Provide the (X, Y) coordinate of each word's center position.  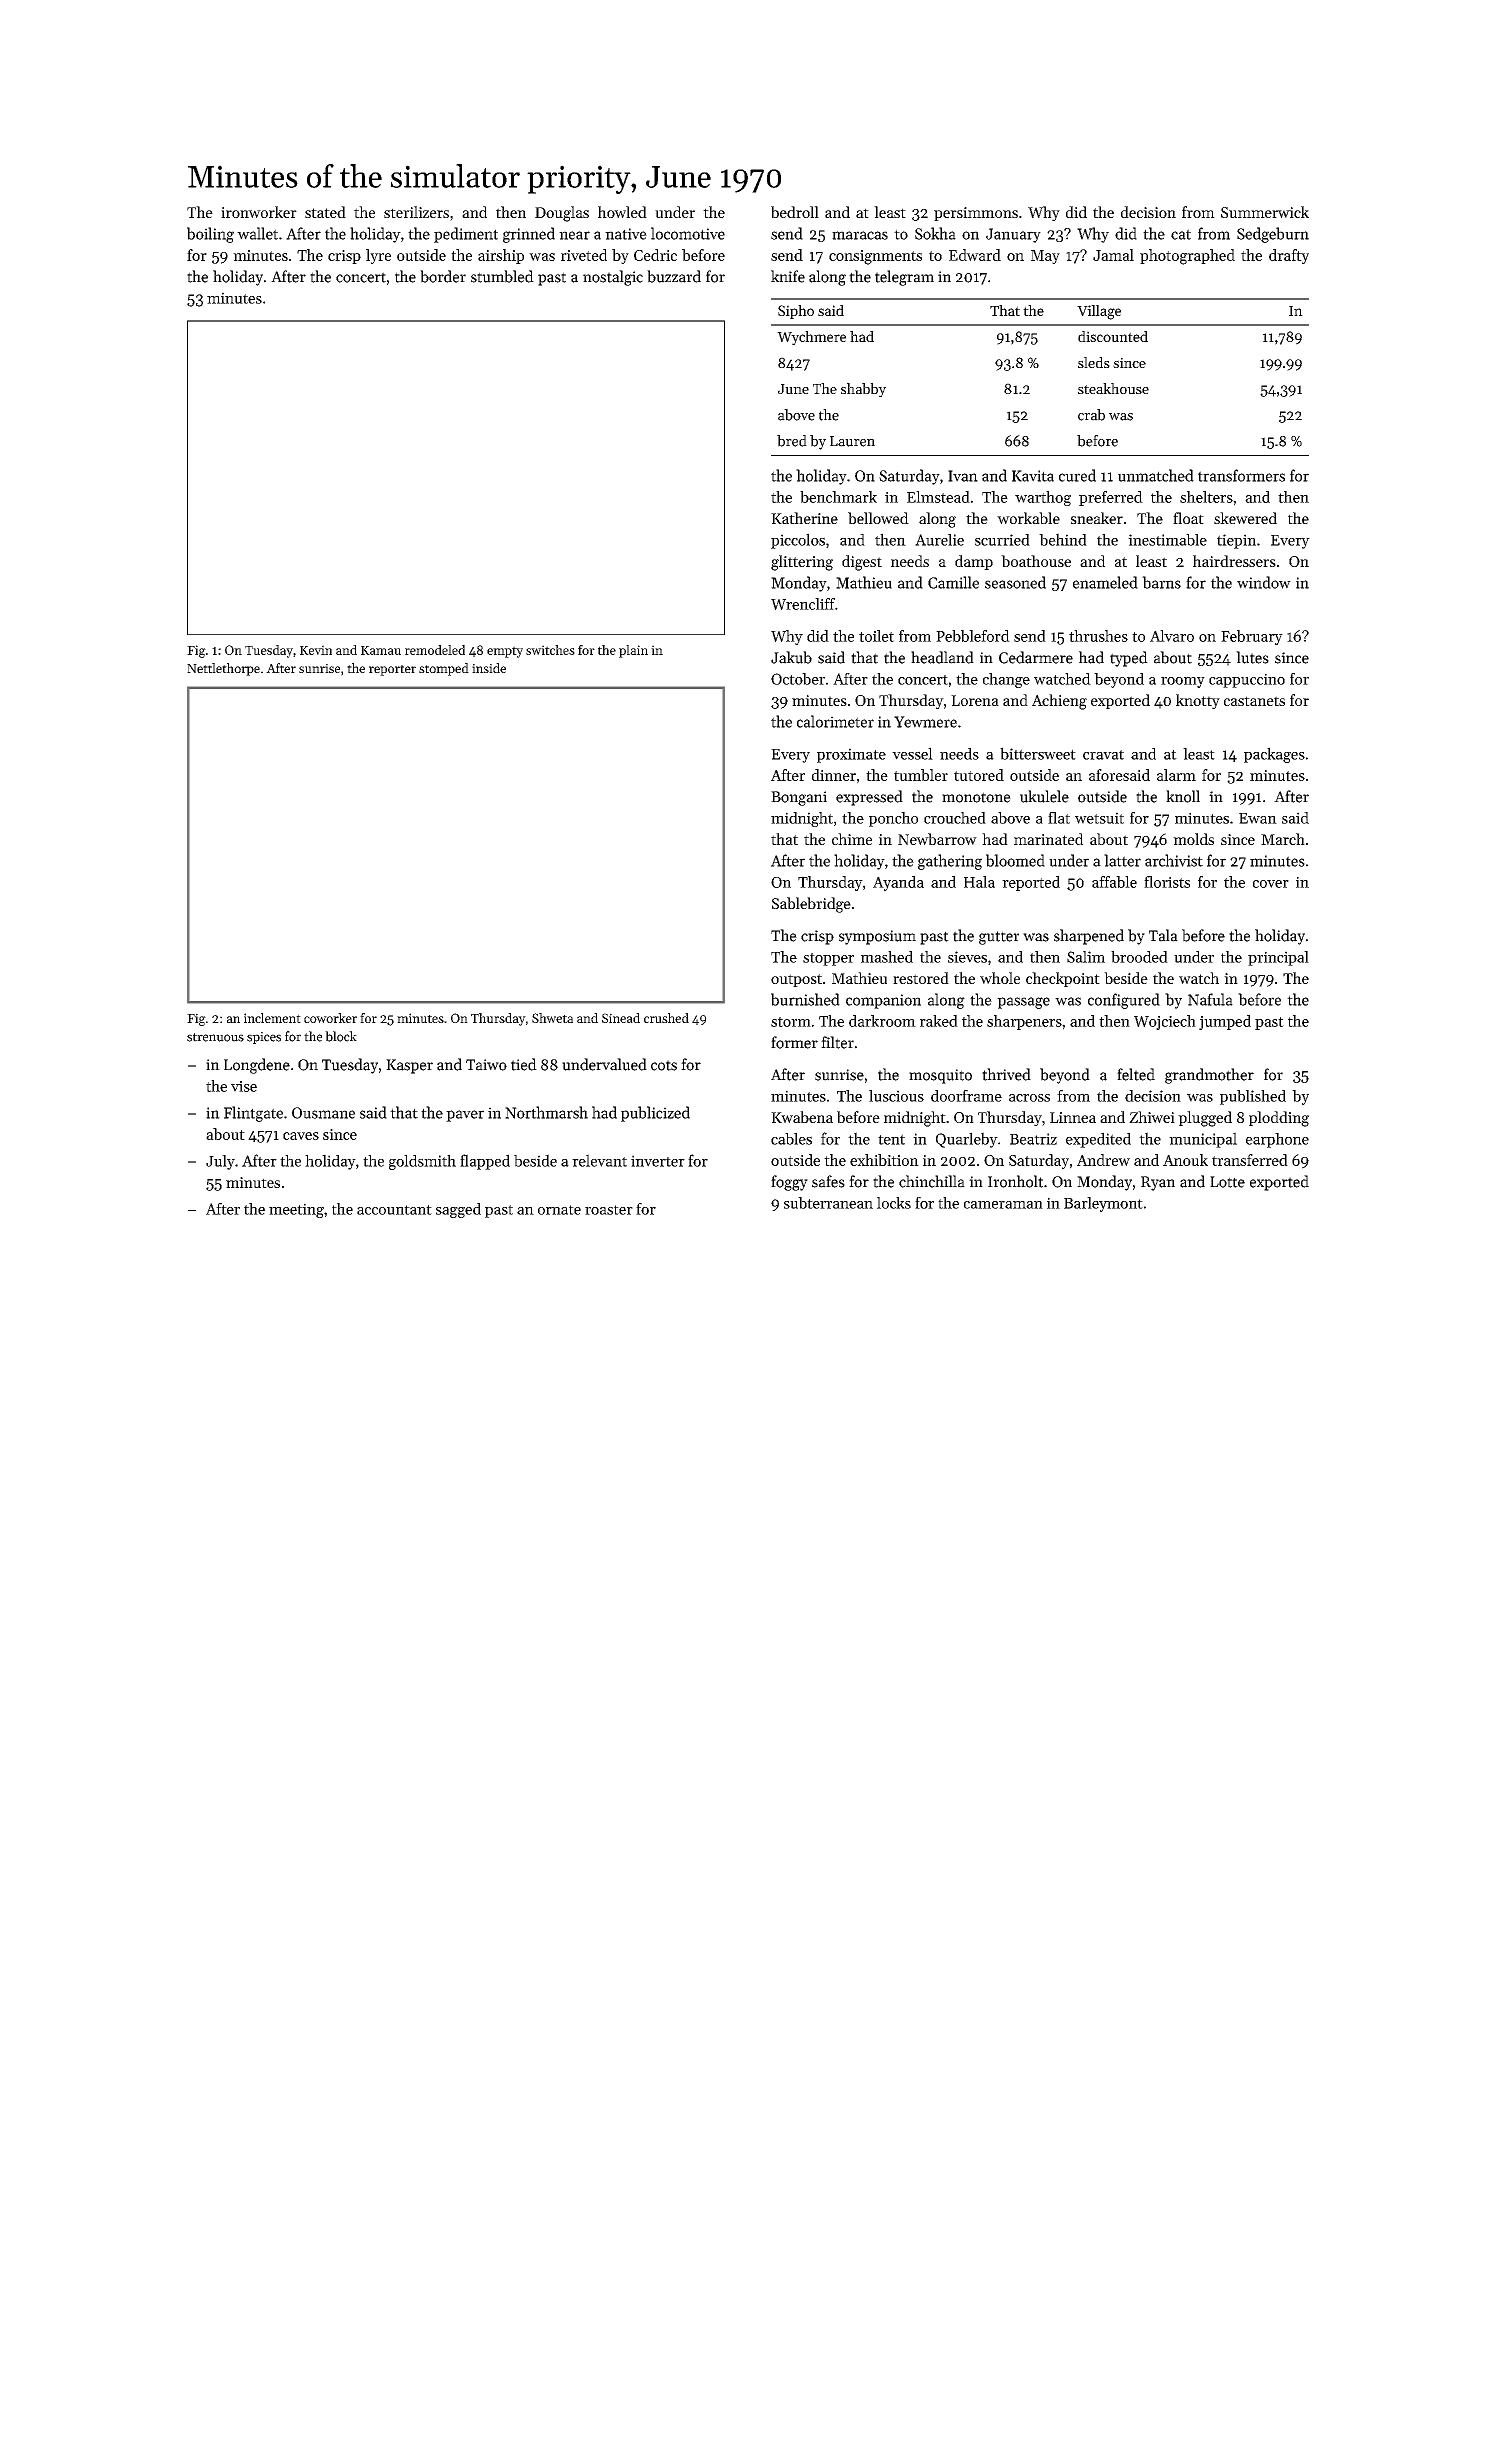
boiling (210, 235)
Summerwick (1265, 212)
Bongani (799, 798)
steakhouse (1113, 388)
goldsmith (422, 1162)
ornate (559, 1210)
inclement (272, 1018)
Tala (1163, 935)
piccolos (798, 541)
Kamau (381, 650)
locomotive (688, 233)
